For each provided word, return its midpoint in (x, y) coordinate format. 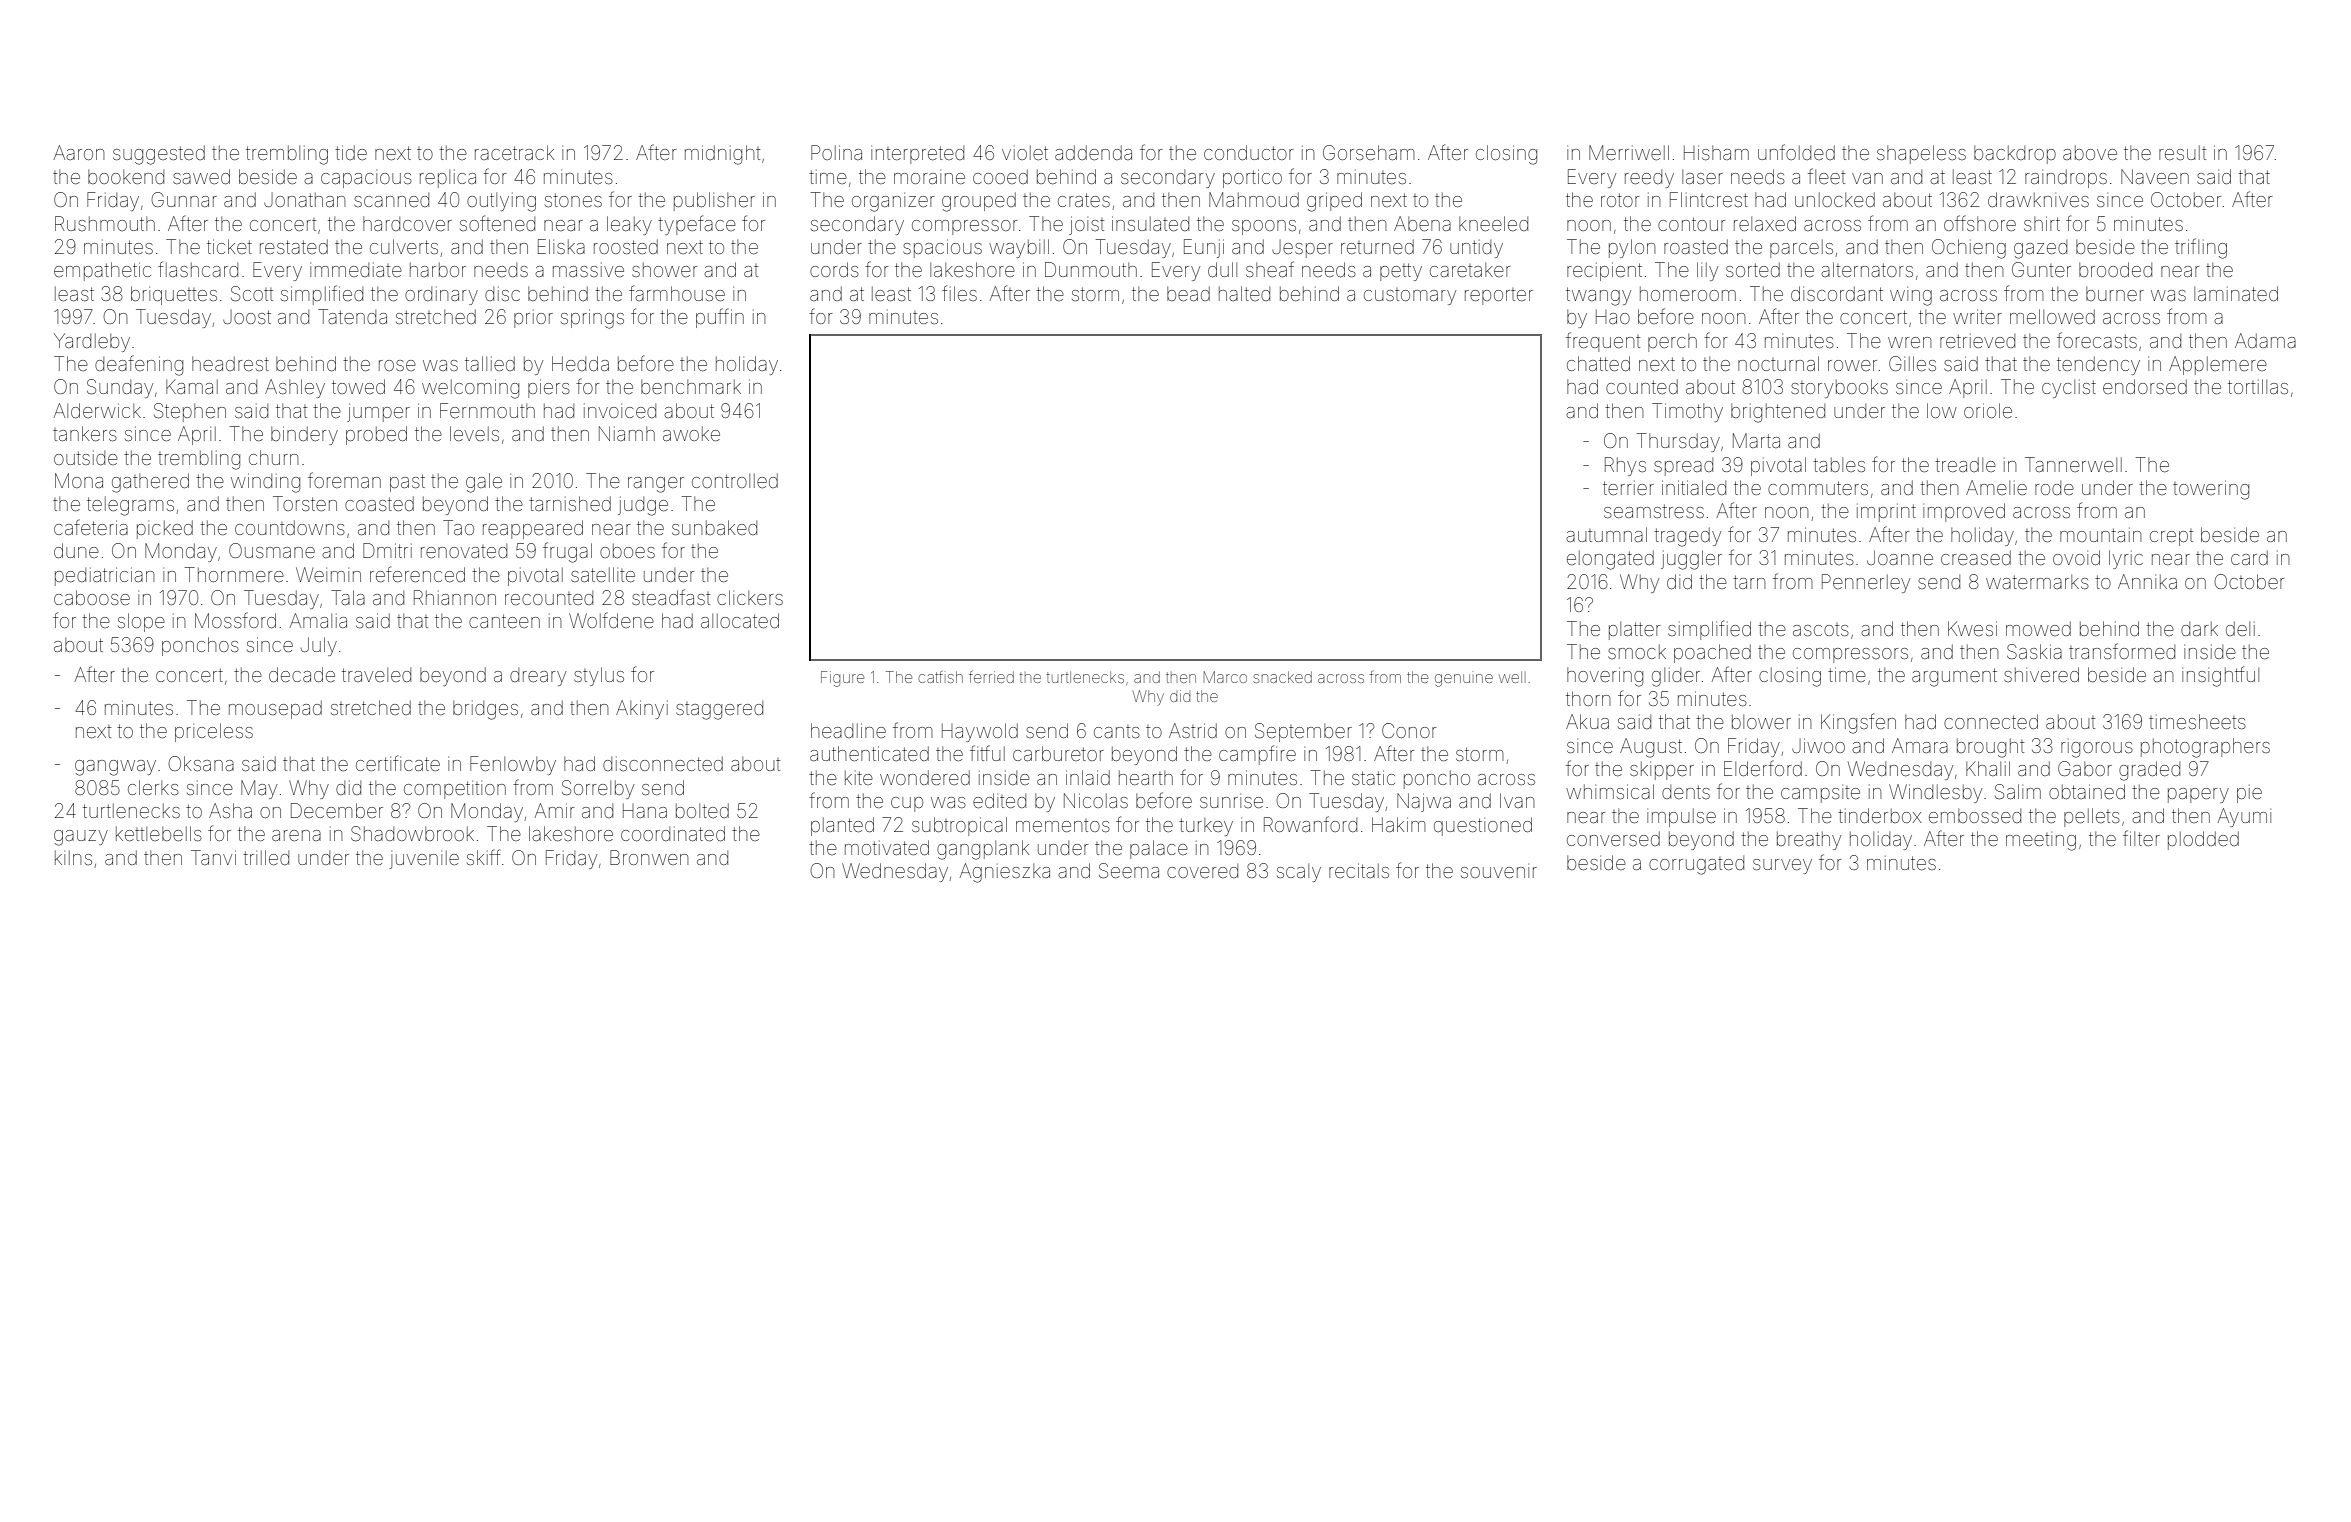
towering (2211, 490)
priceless (214, 732)
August (1651, 748)
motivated (887, 847)
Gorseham (1368, 152)
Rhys (1625, 466)
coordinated (673, 833)
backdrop (2015, 155)
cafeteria (91, 527)
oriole (1988, 410)
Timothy (1687, 412)
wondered (925, 777)
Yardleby (92, 342)
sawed (201, 176)
